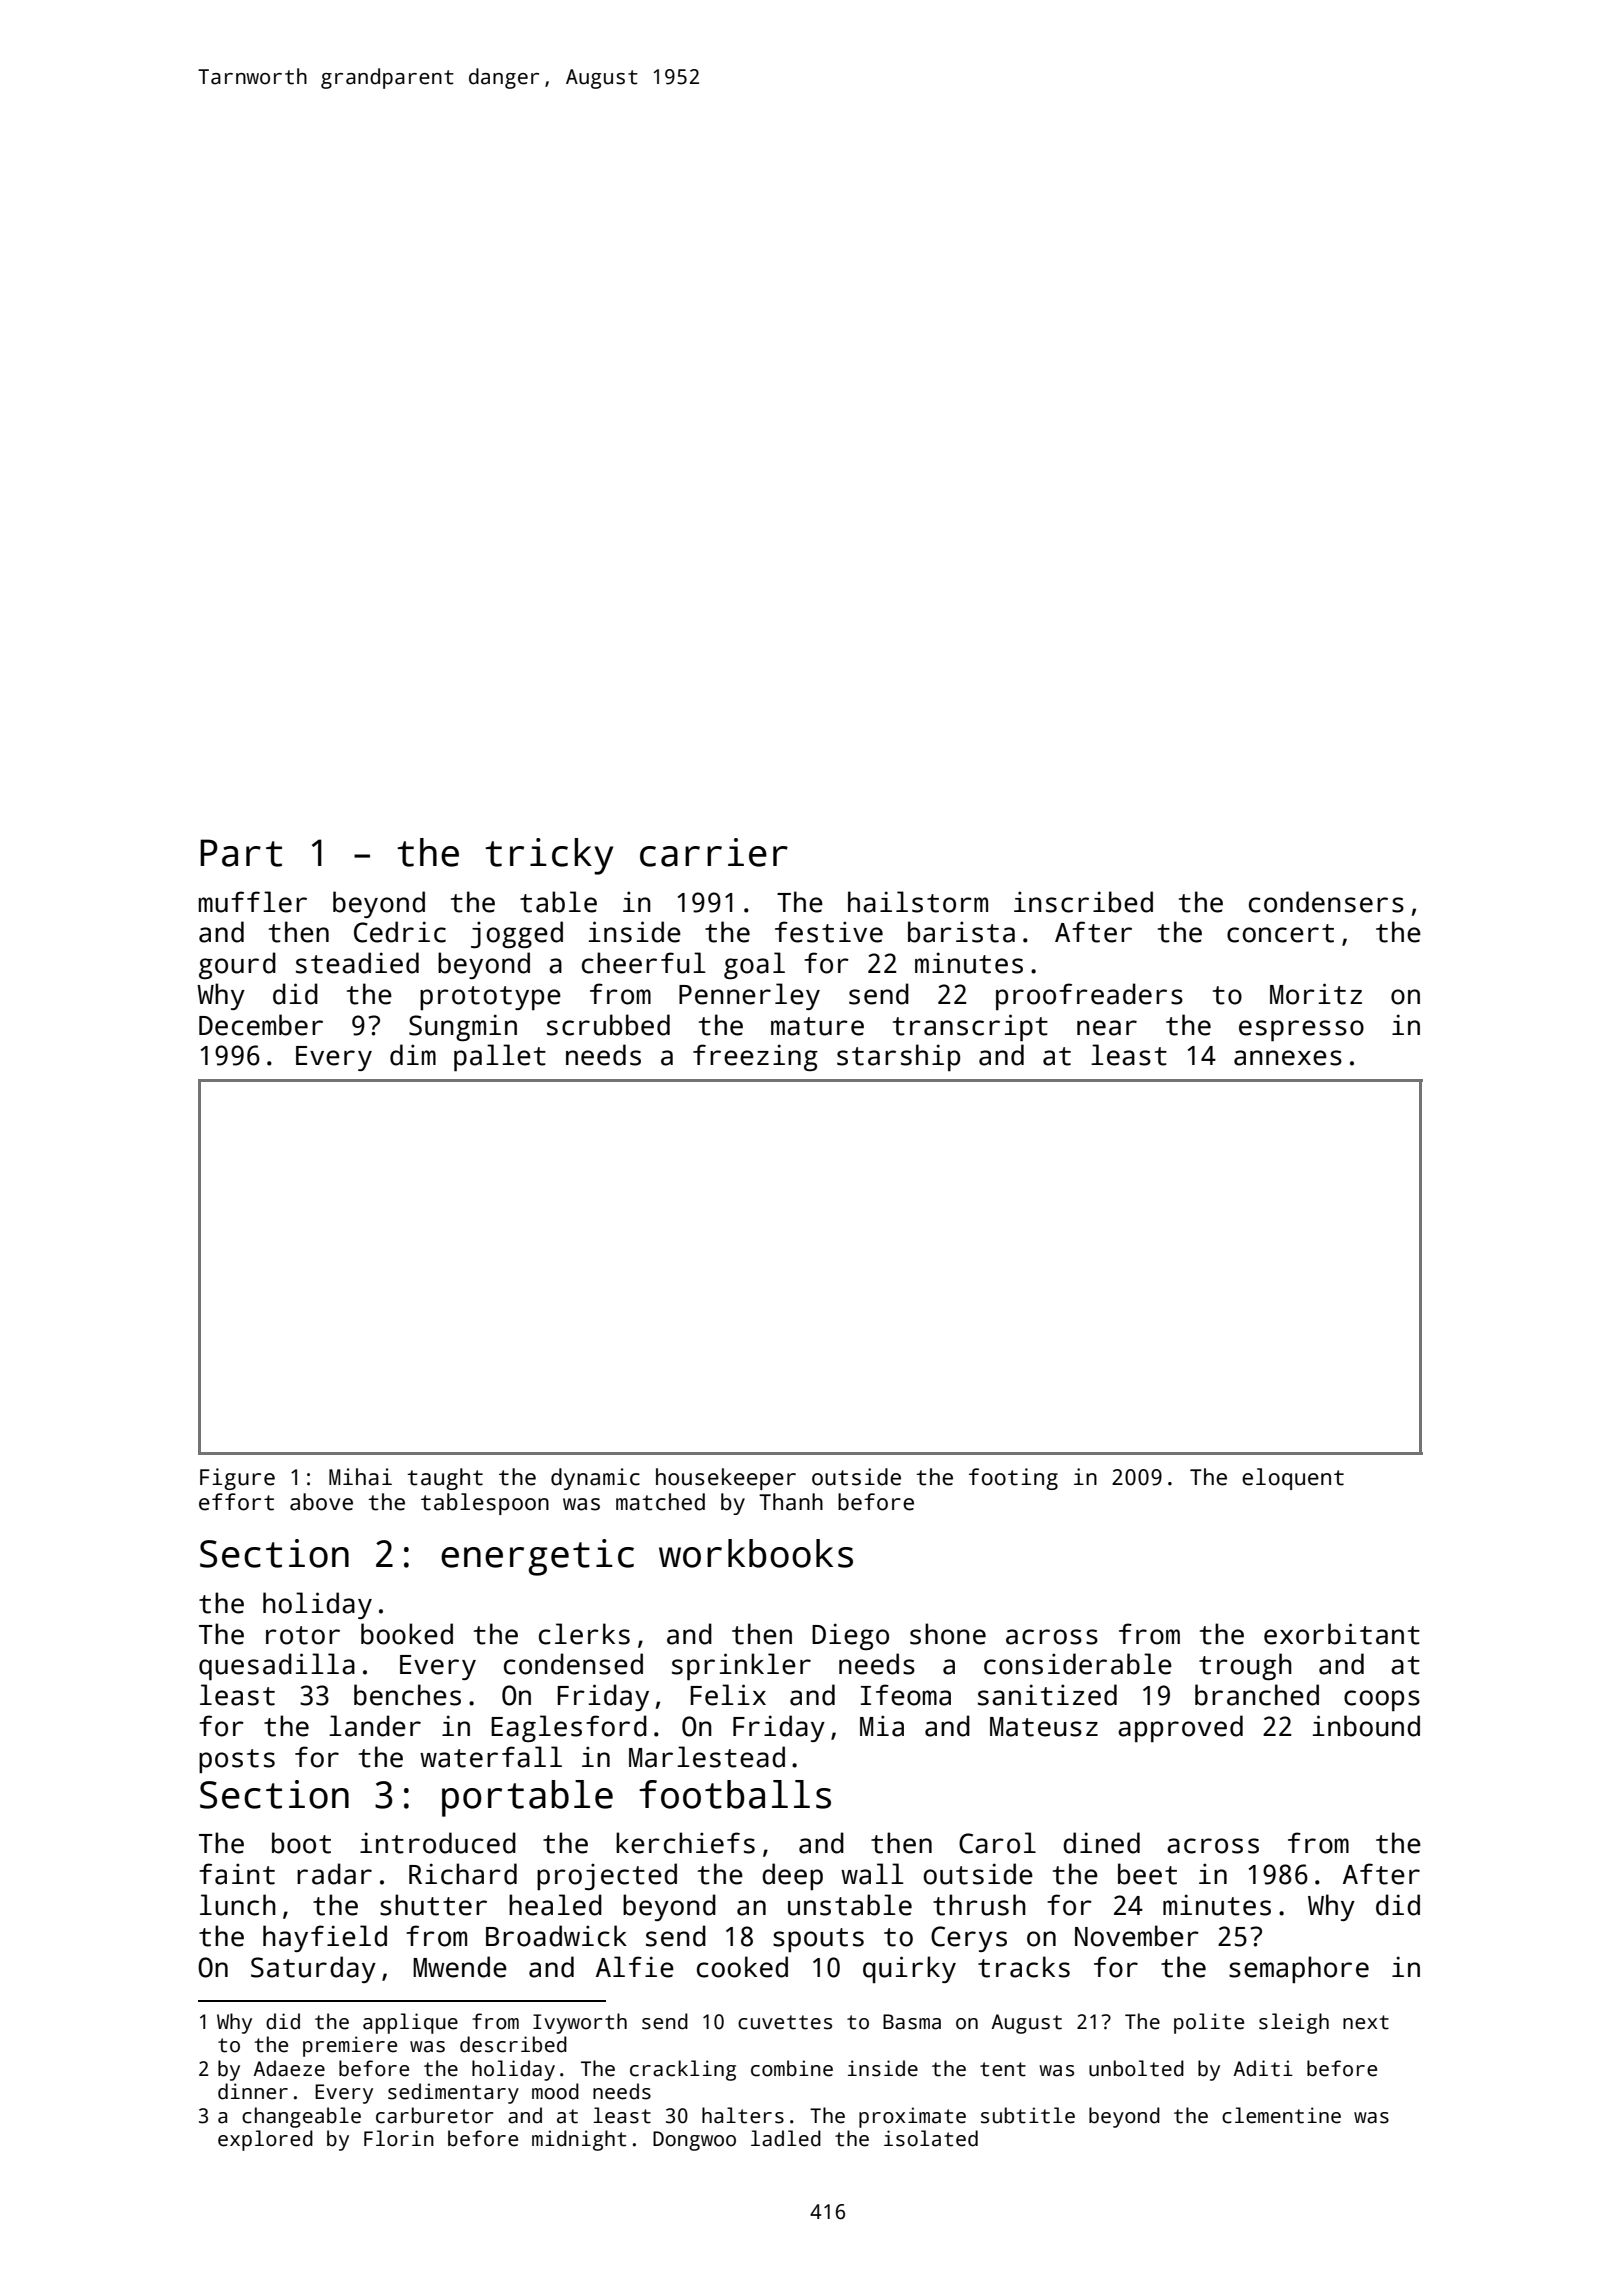 The image size is (1620, 2292). I want to click on gourd, so click(237, 965).
